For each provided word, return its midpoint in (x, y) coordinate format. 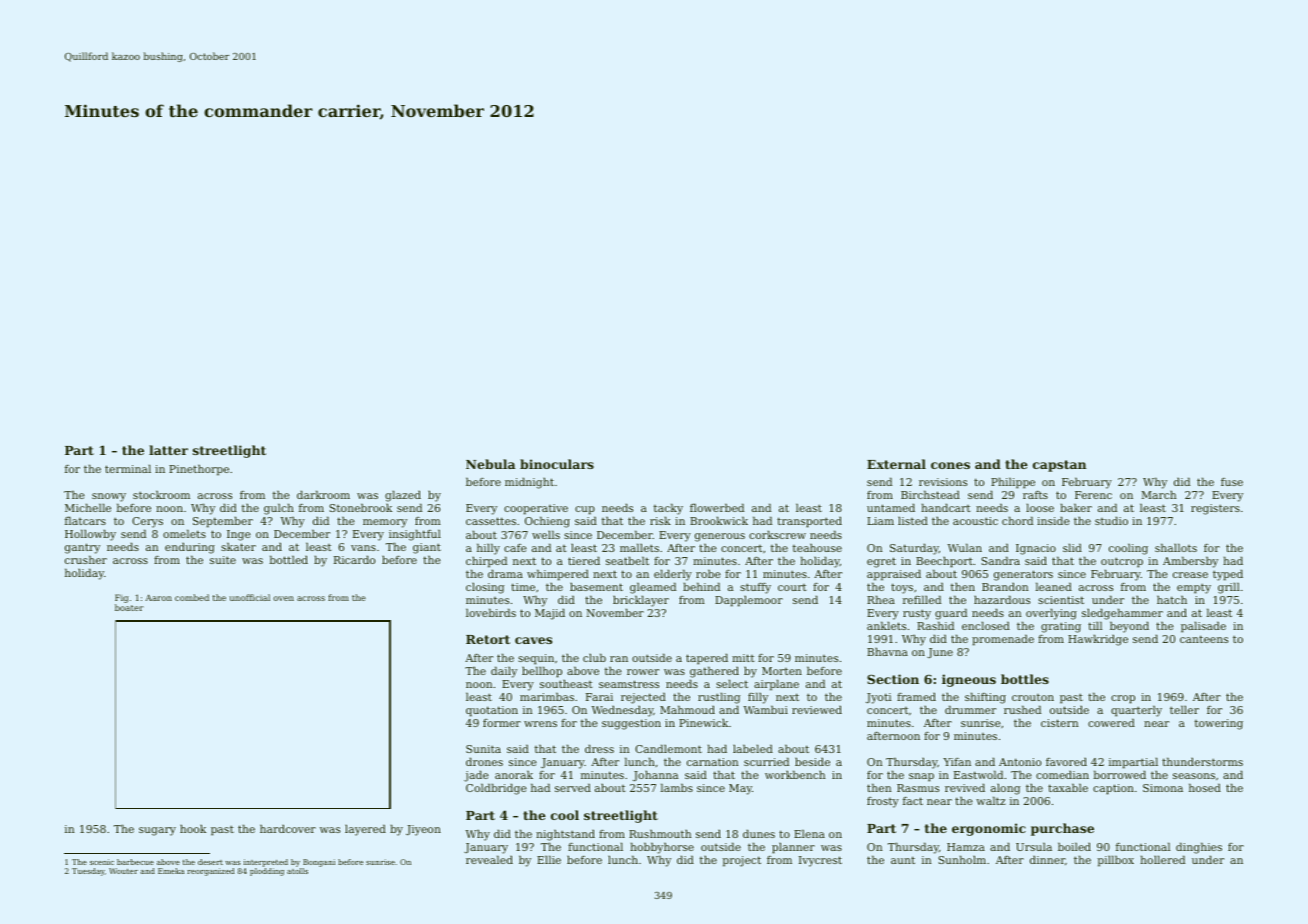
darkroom (323, 494)
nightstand (565, 835)
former (502, 723)
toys (902, 588)
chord (1017, 520)
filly (758, 698)
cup (585, 510)
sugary (157, 831)
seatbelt (627, 560)
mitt (743, 658)
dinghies (1199, 848)
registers (1215, 509)
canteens (1204, 639)
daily (504, 672)
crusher (86, 559)
